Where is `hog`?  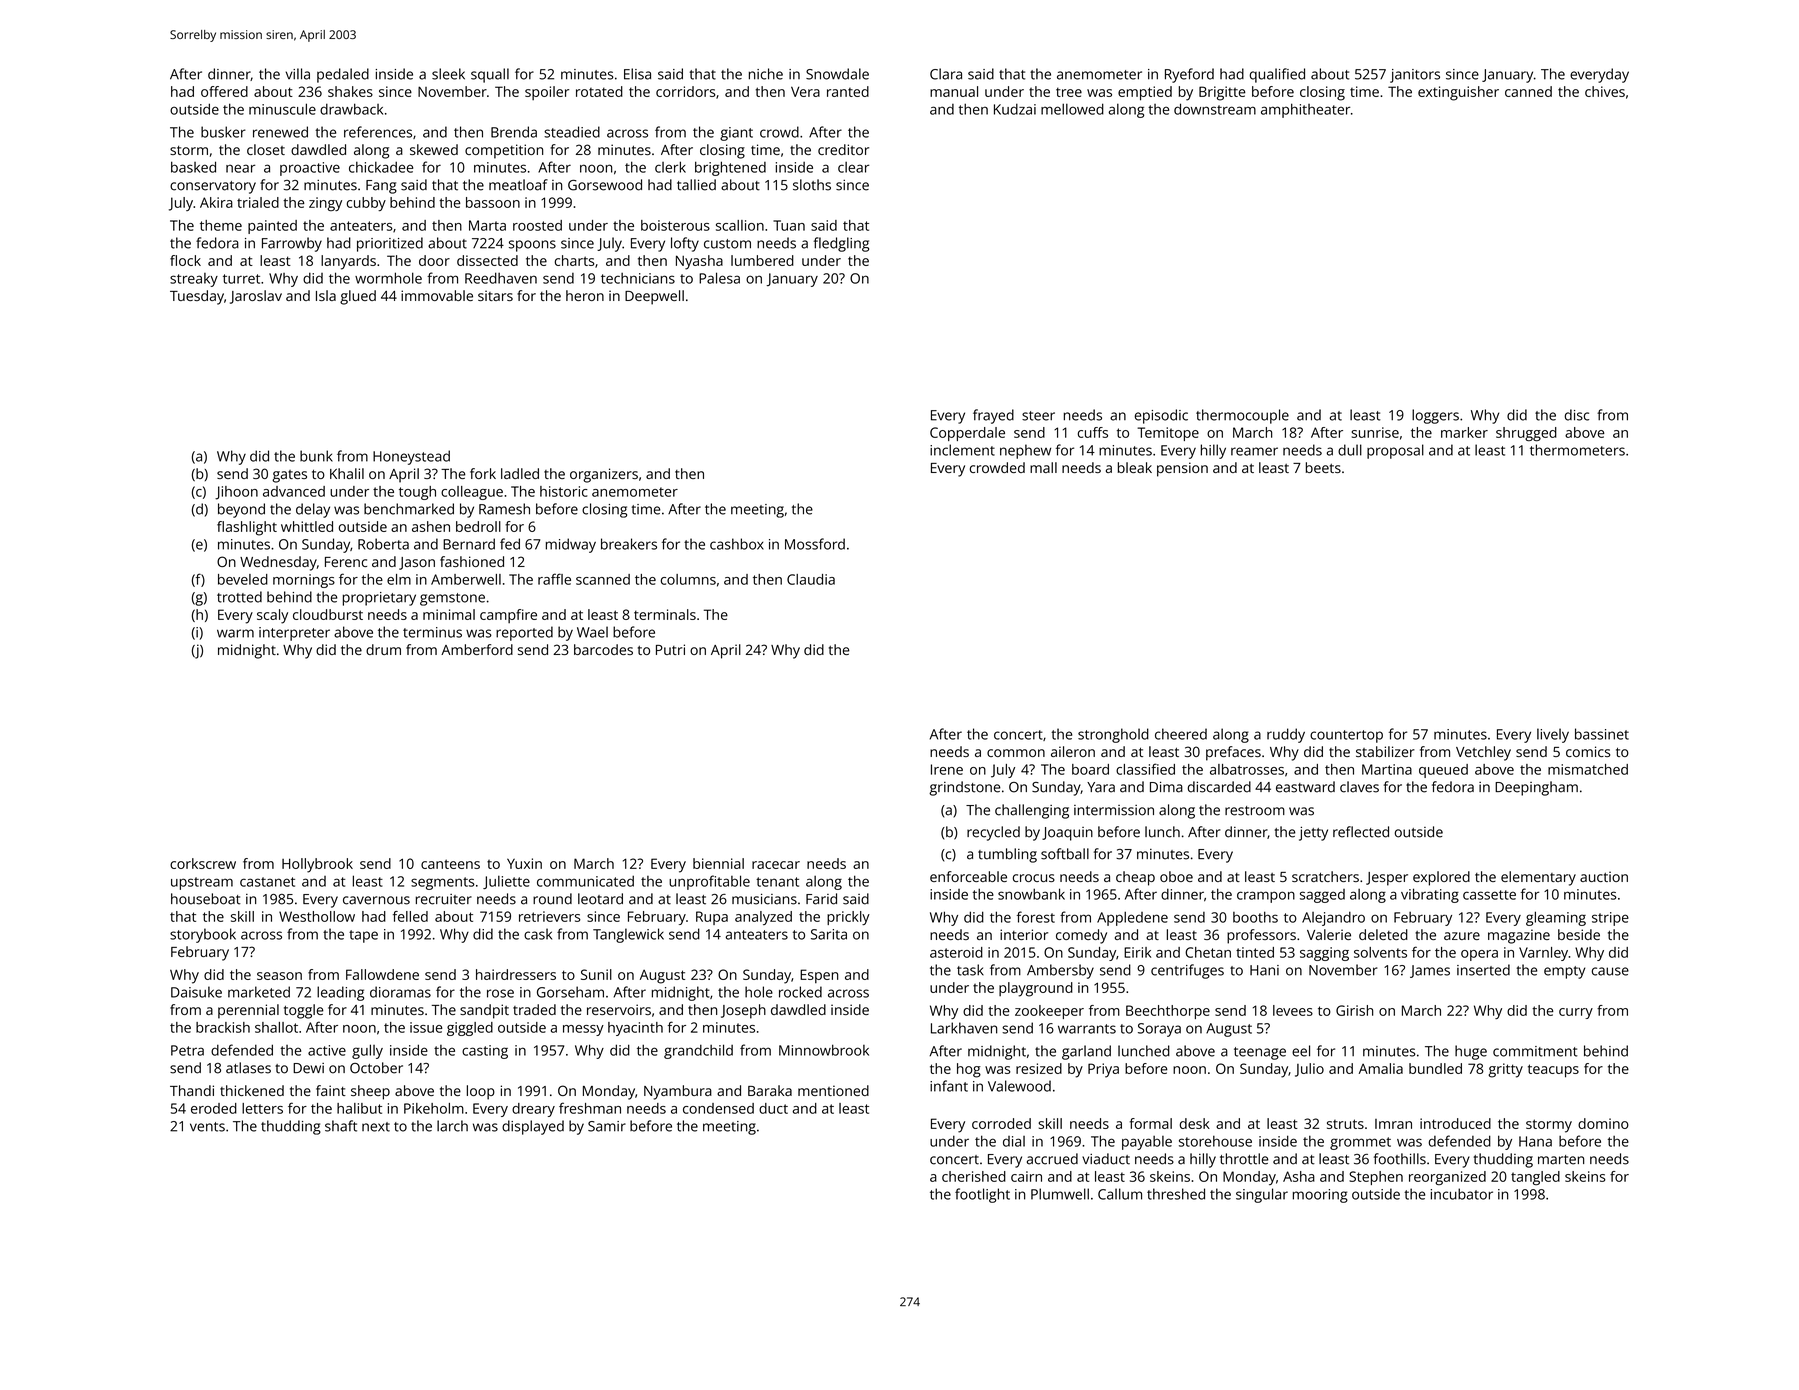 hog is located at coordinates (969, 1070).
